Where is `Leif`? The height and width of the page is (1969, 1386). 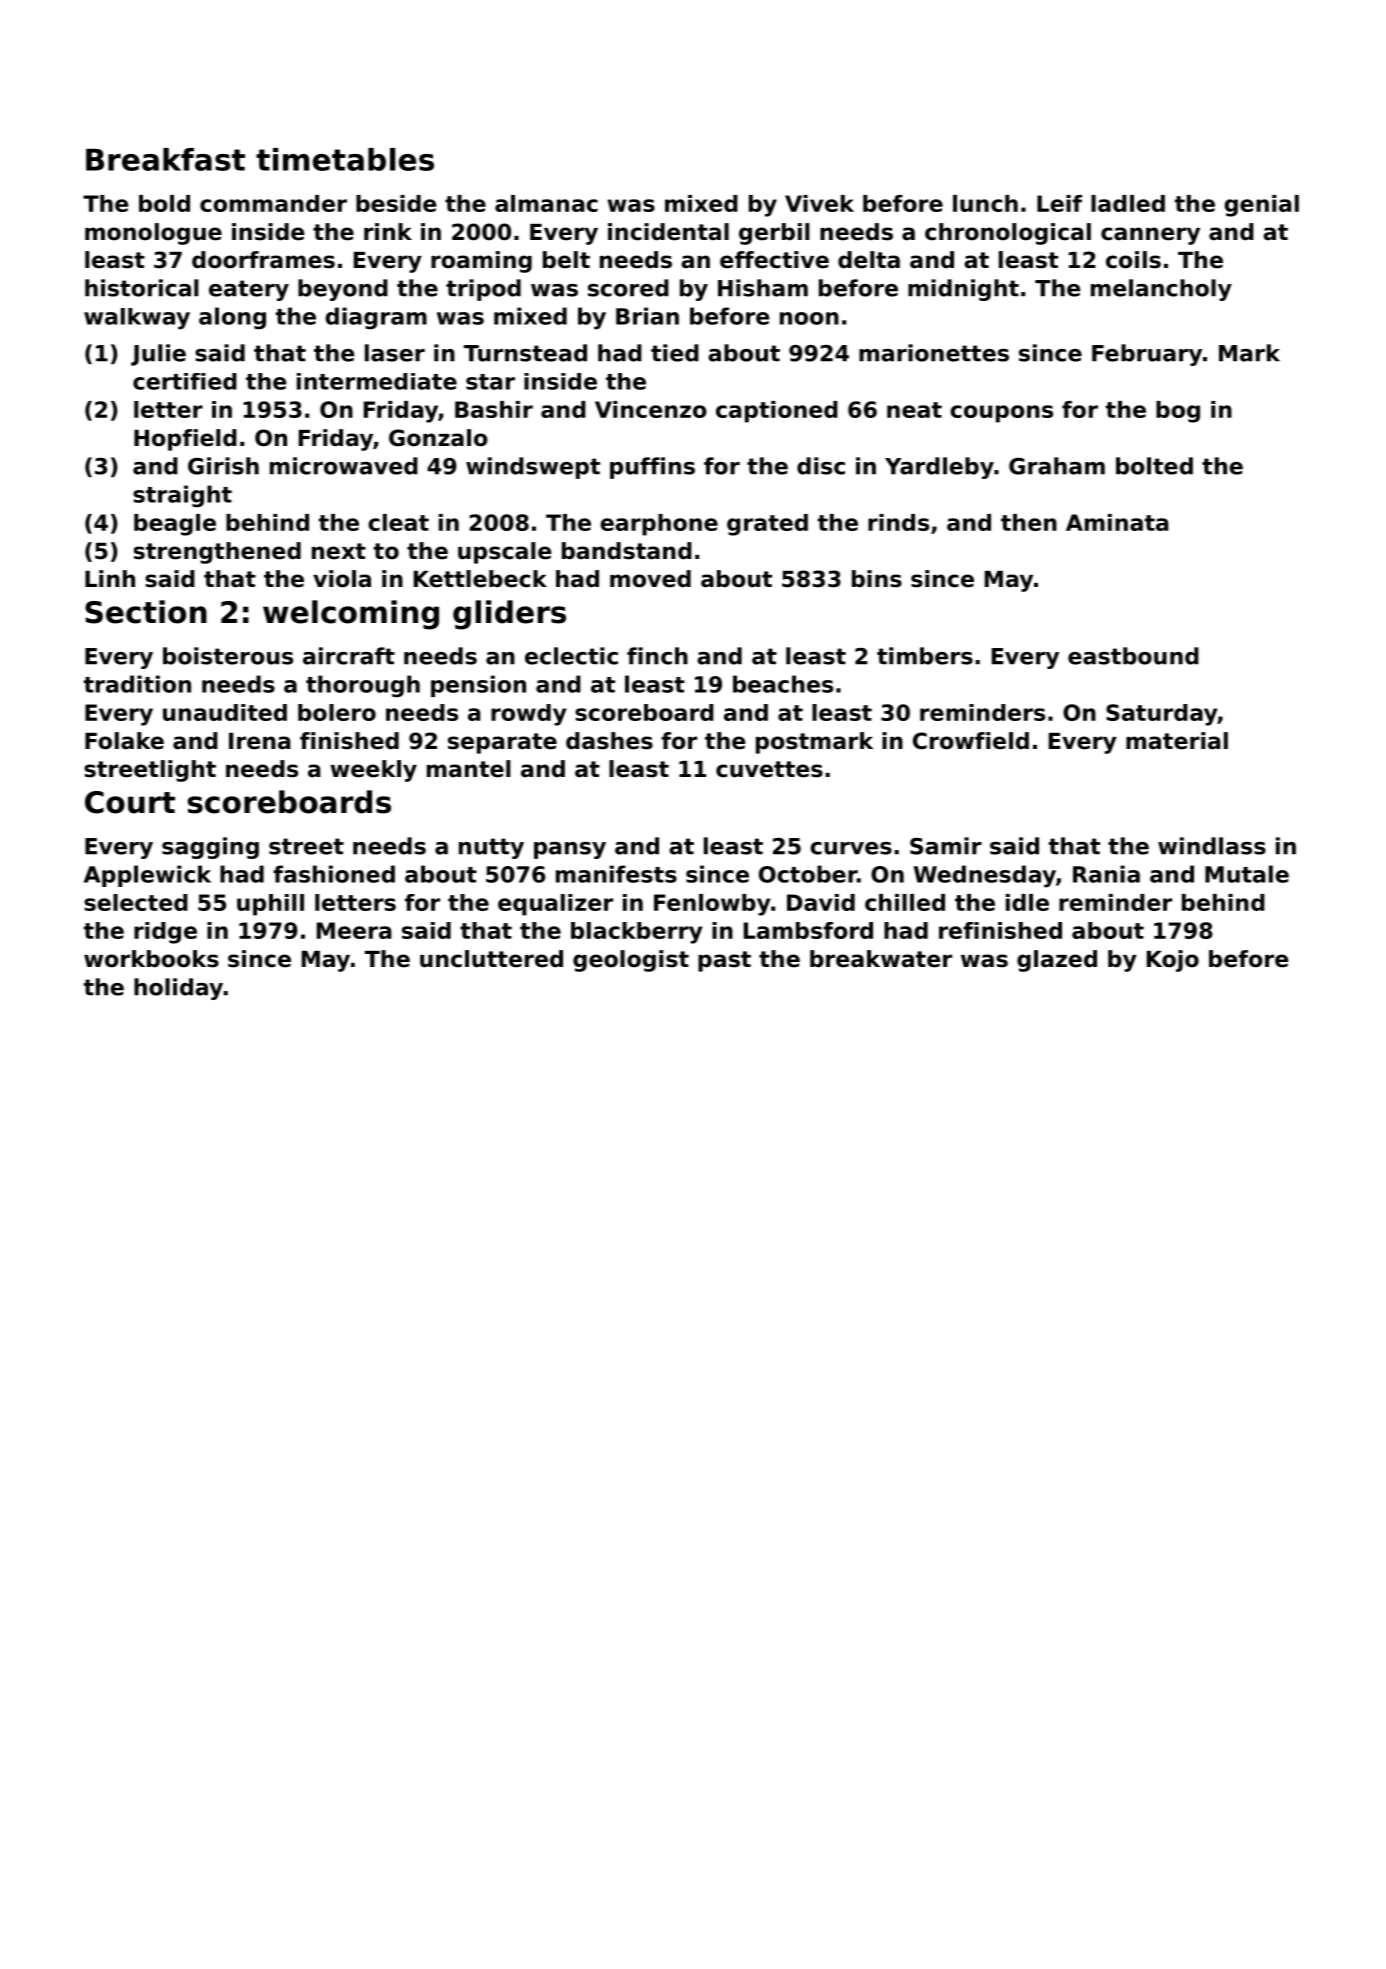
Leif is located at coordinates (1059, 203).
